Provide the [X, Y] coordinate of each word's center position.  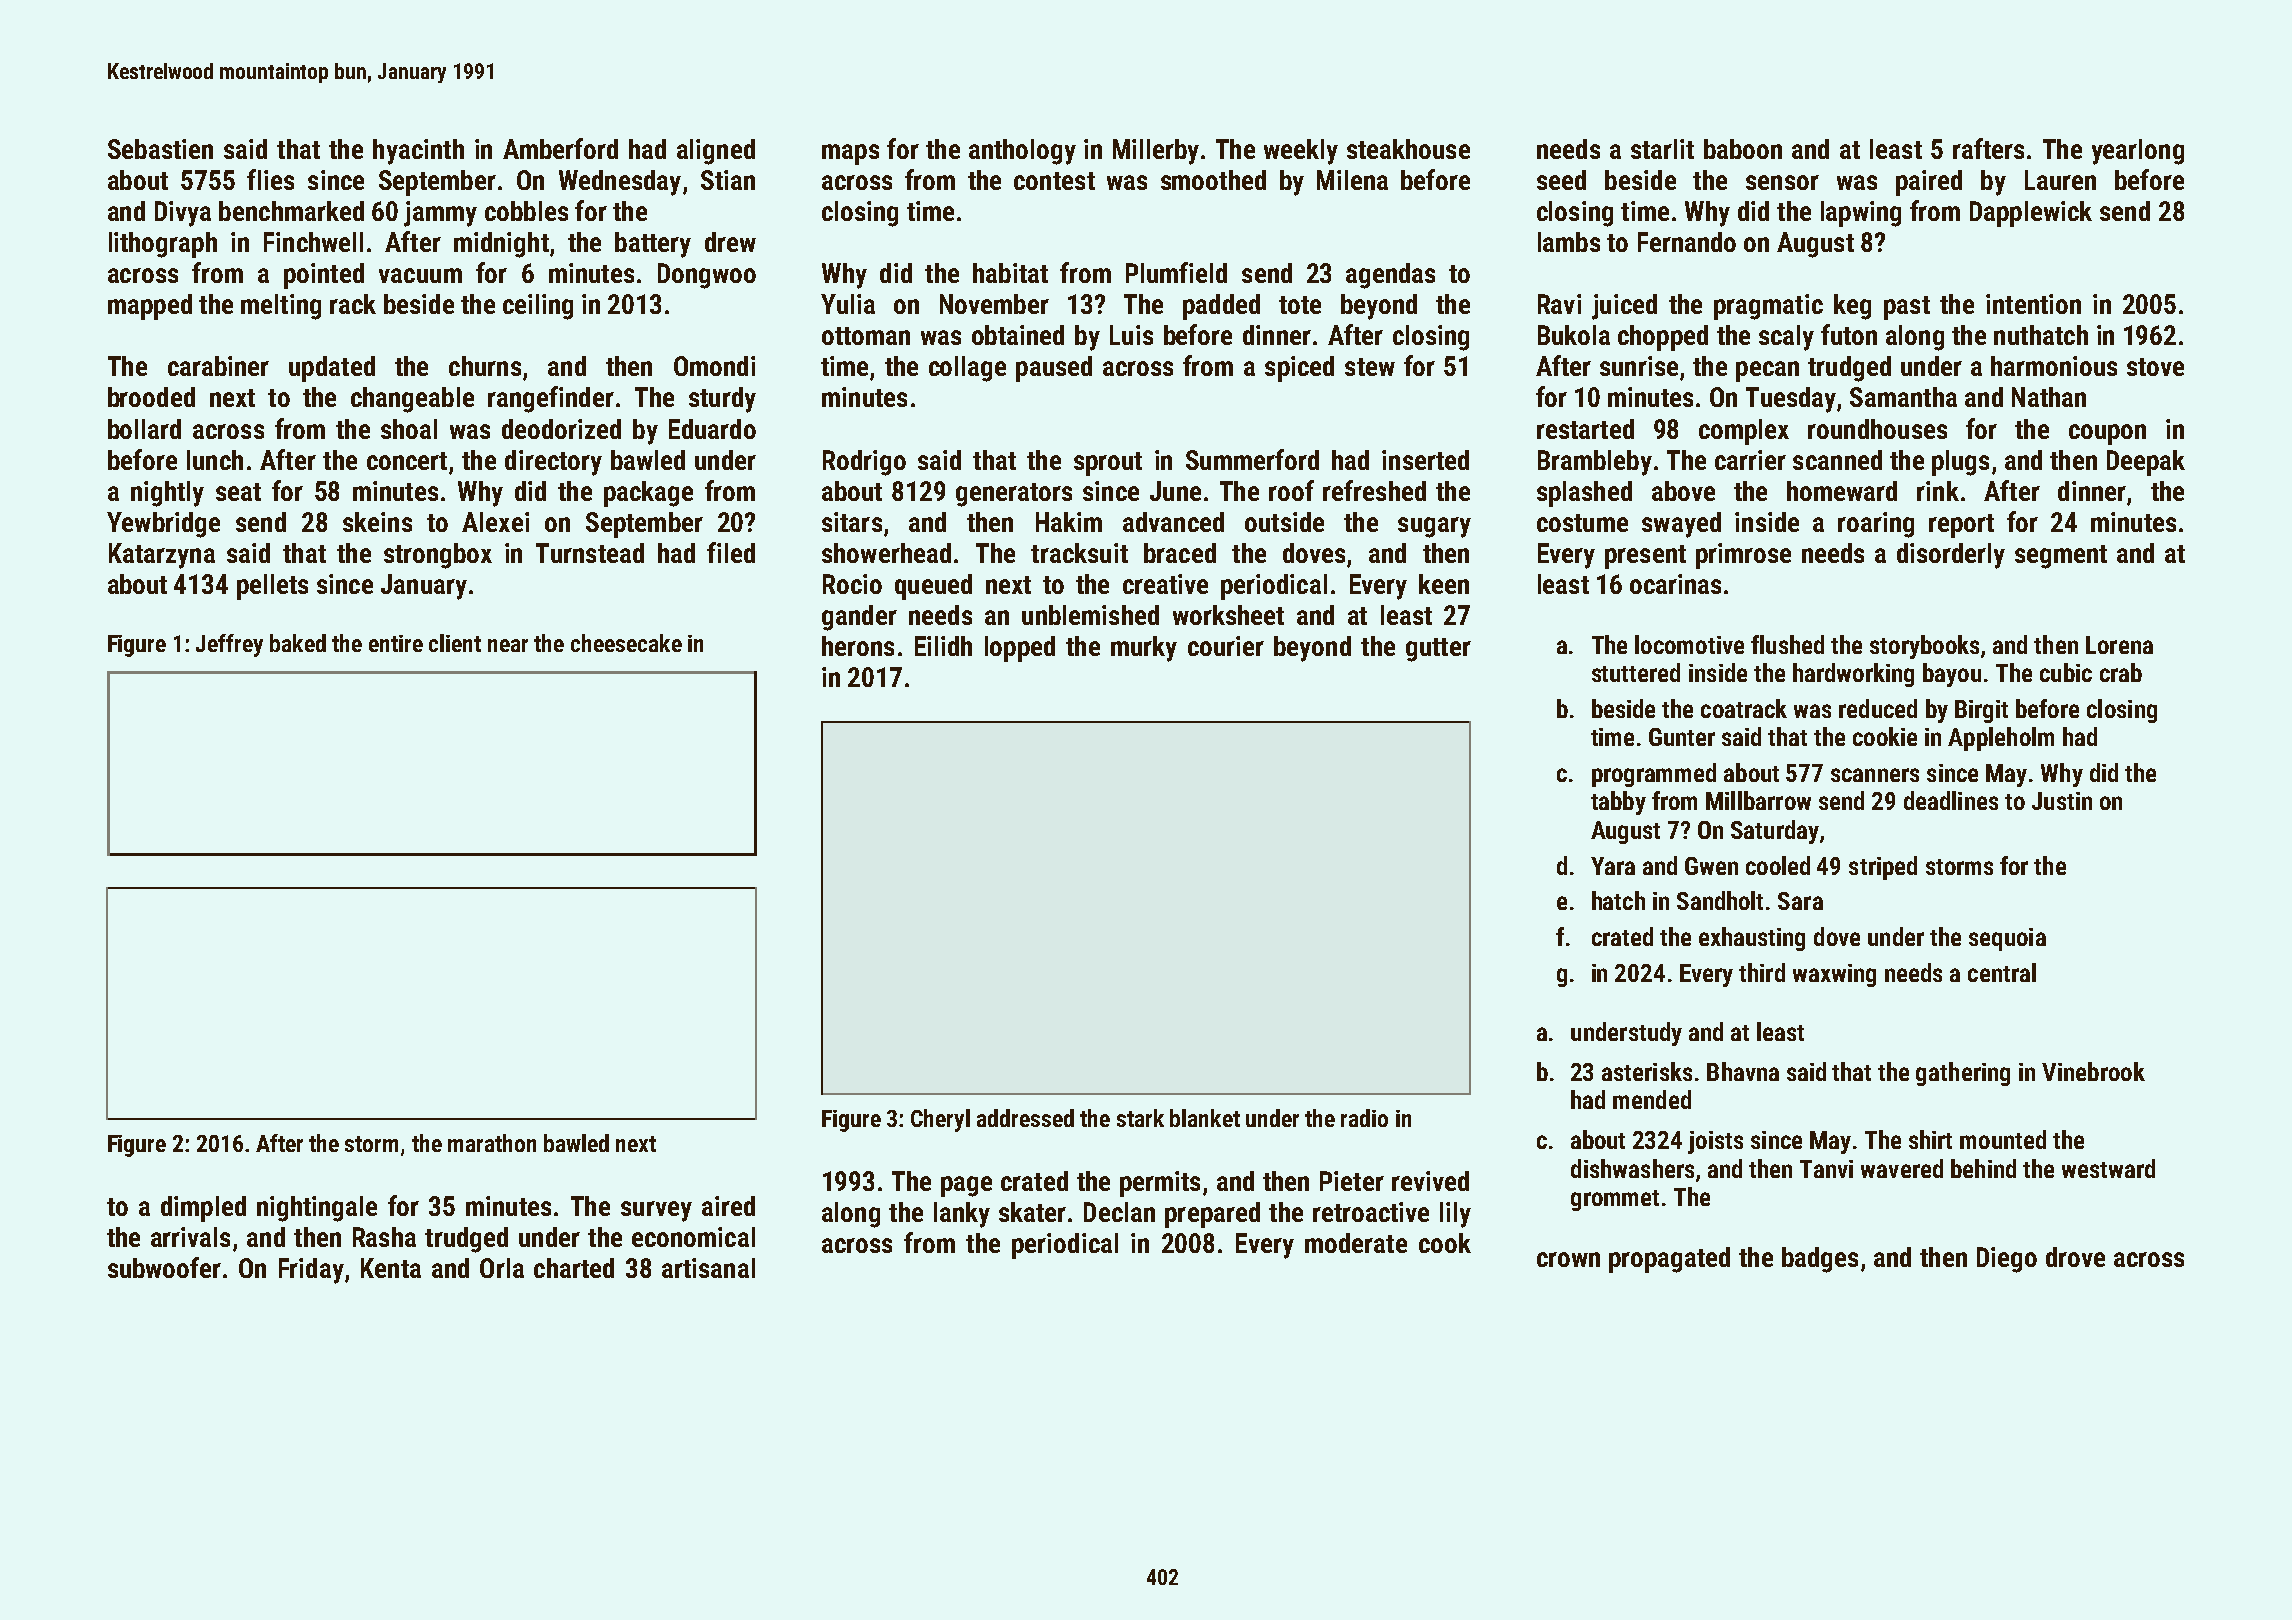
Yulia [848, 304]
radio [1364, 1118]
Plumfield [1176, 272]
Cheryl [940, 1120]
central [2002, 972]
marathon [492, 1143]
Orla [502, 1268]
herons [858, 646]
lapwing [1861, 214]
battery [653, 245]
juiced [1624, 307]
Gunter [1682, 737]
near [508, 645]
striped [1883, 868]
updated [332, 369]
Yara [1613, 866]
